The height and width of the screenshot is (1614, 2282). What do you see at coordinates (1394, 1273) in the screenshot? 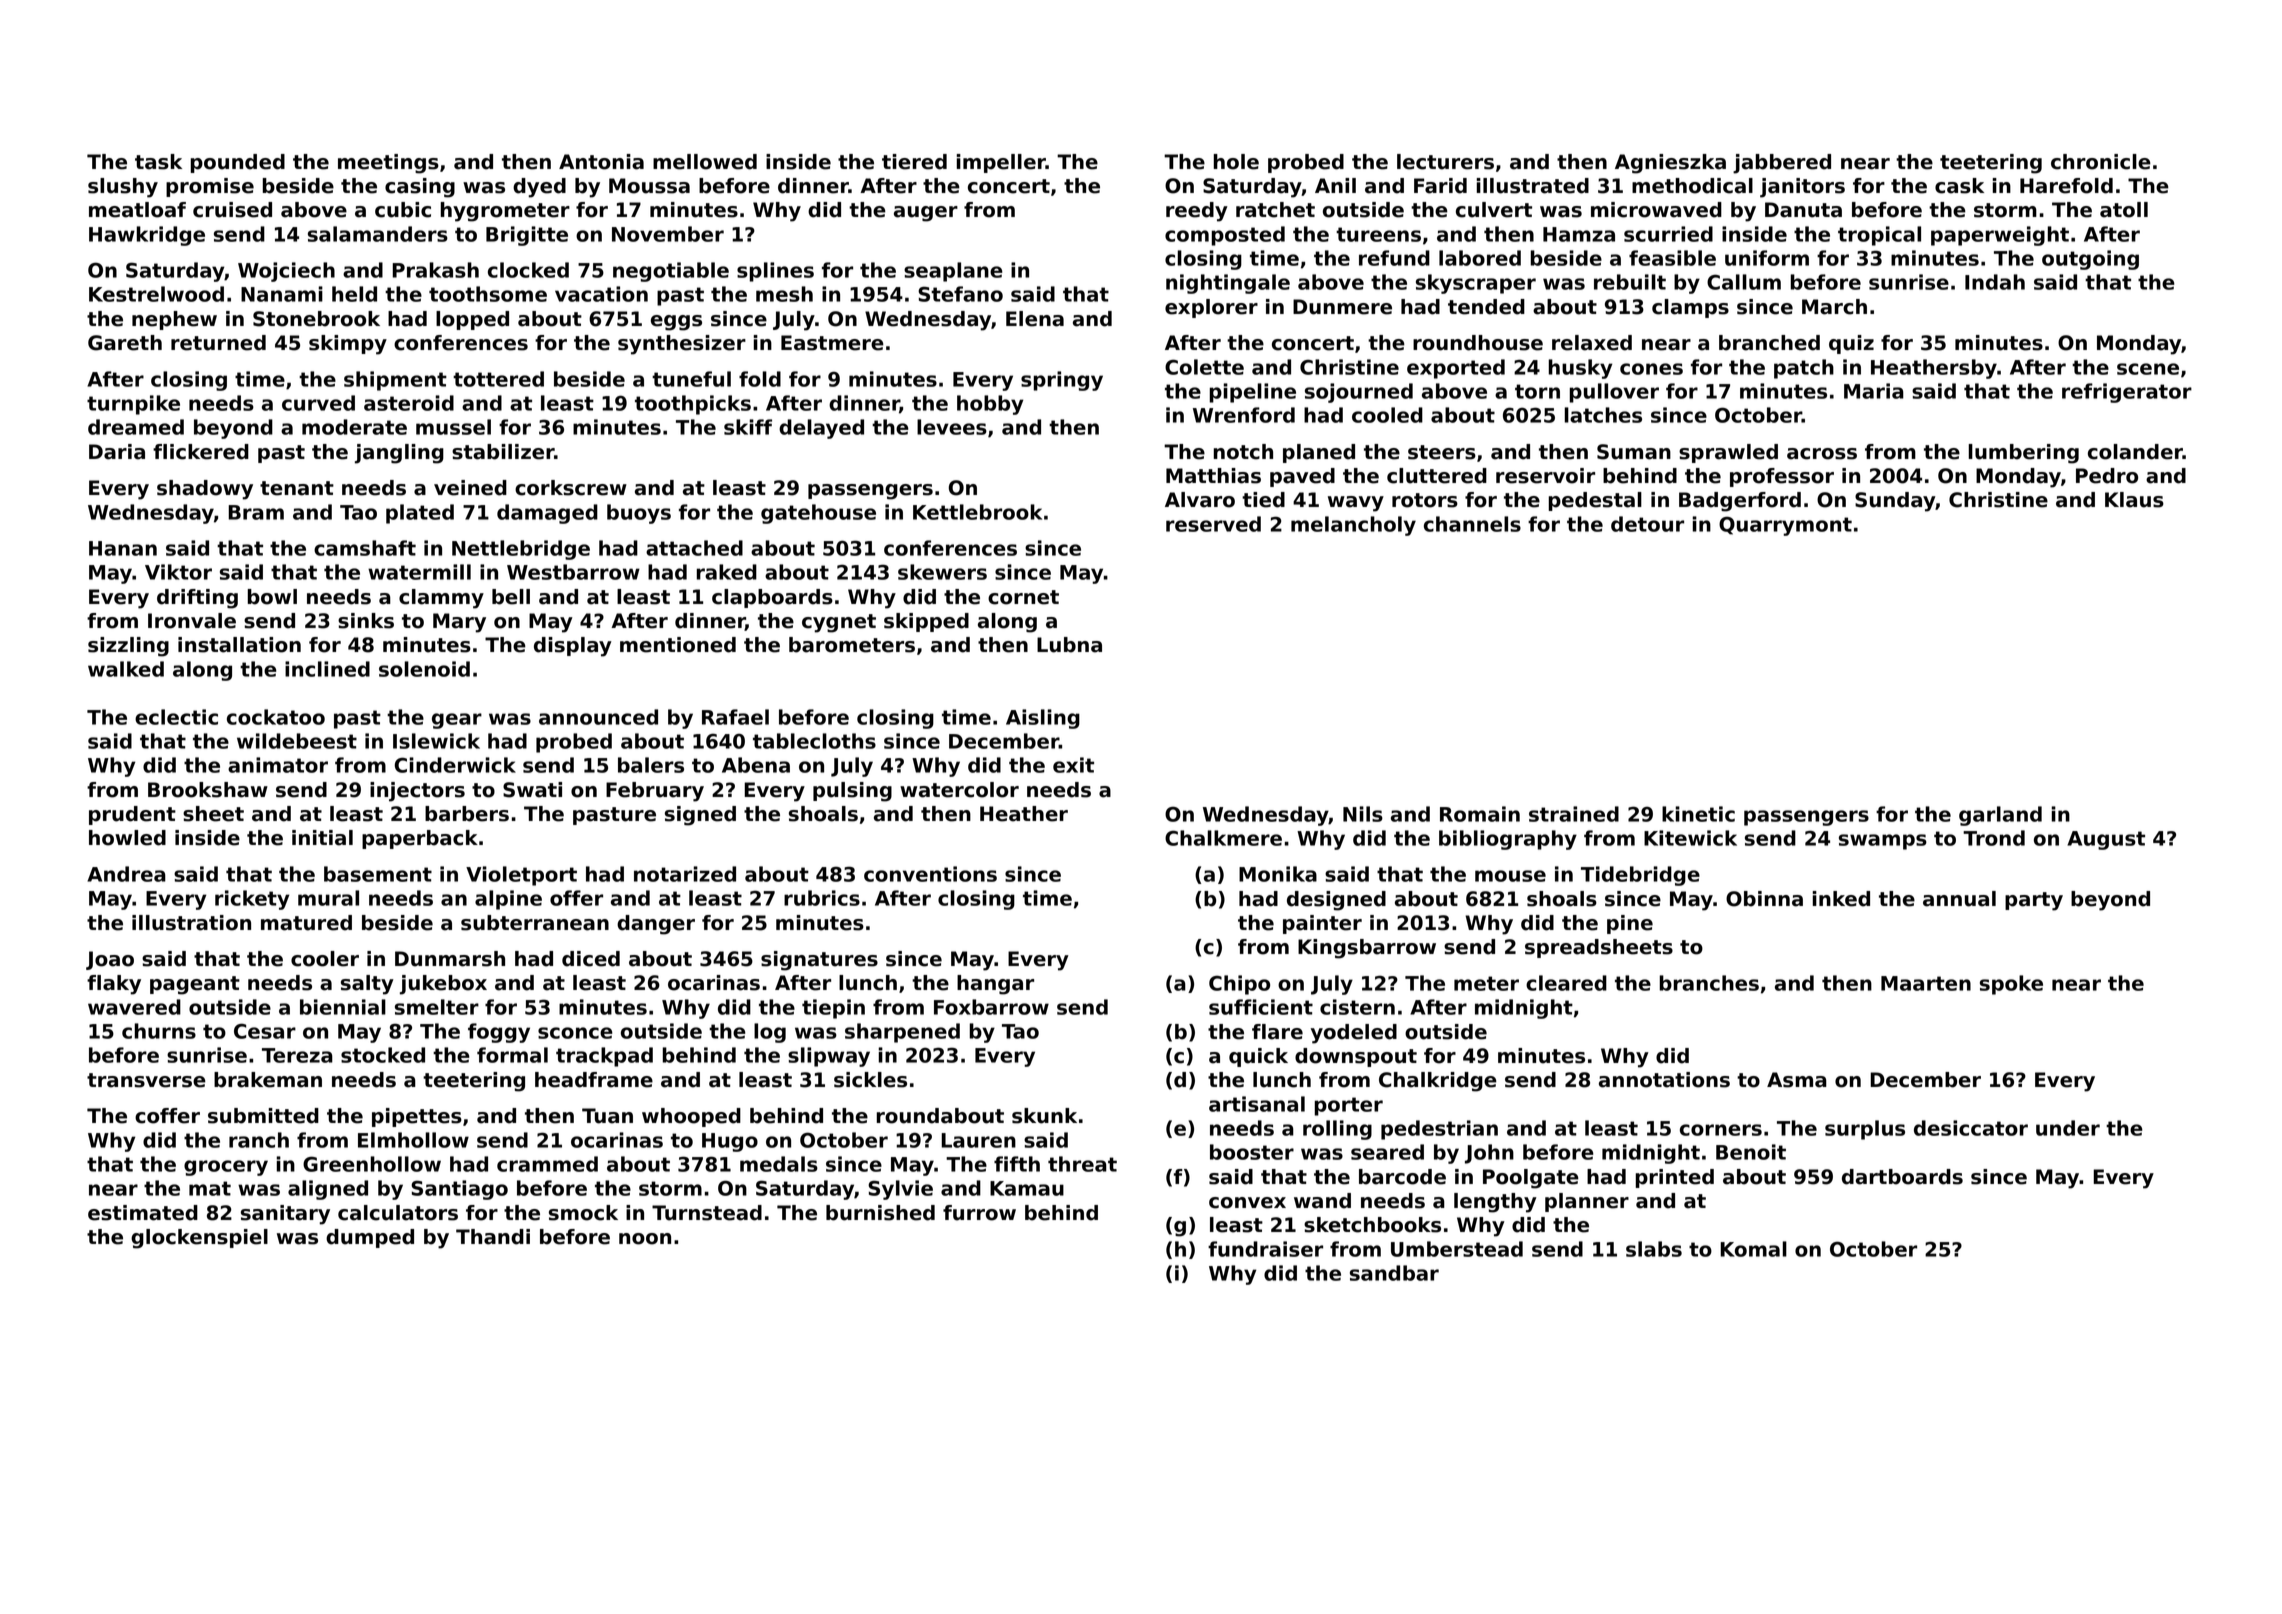
I see `sandbar` at bounding box center [1394, 1273].
